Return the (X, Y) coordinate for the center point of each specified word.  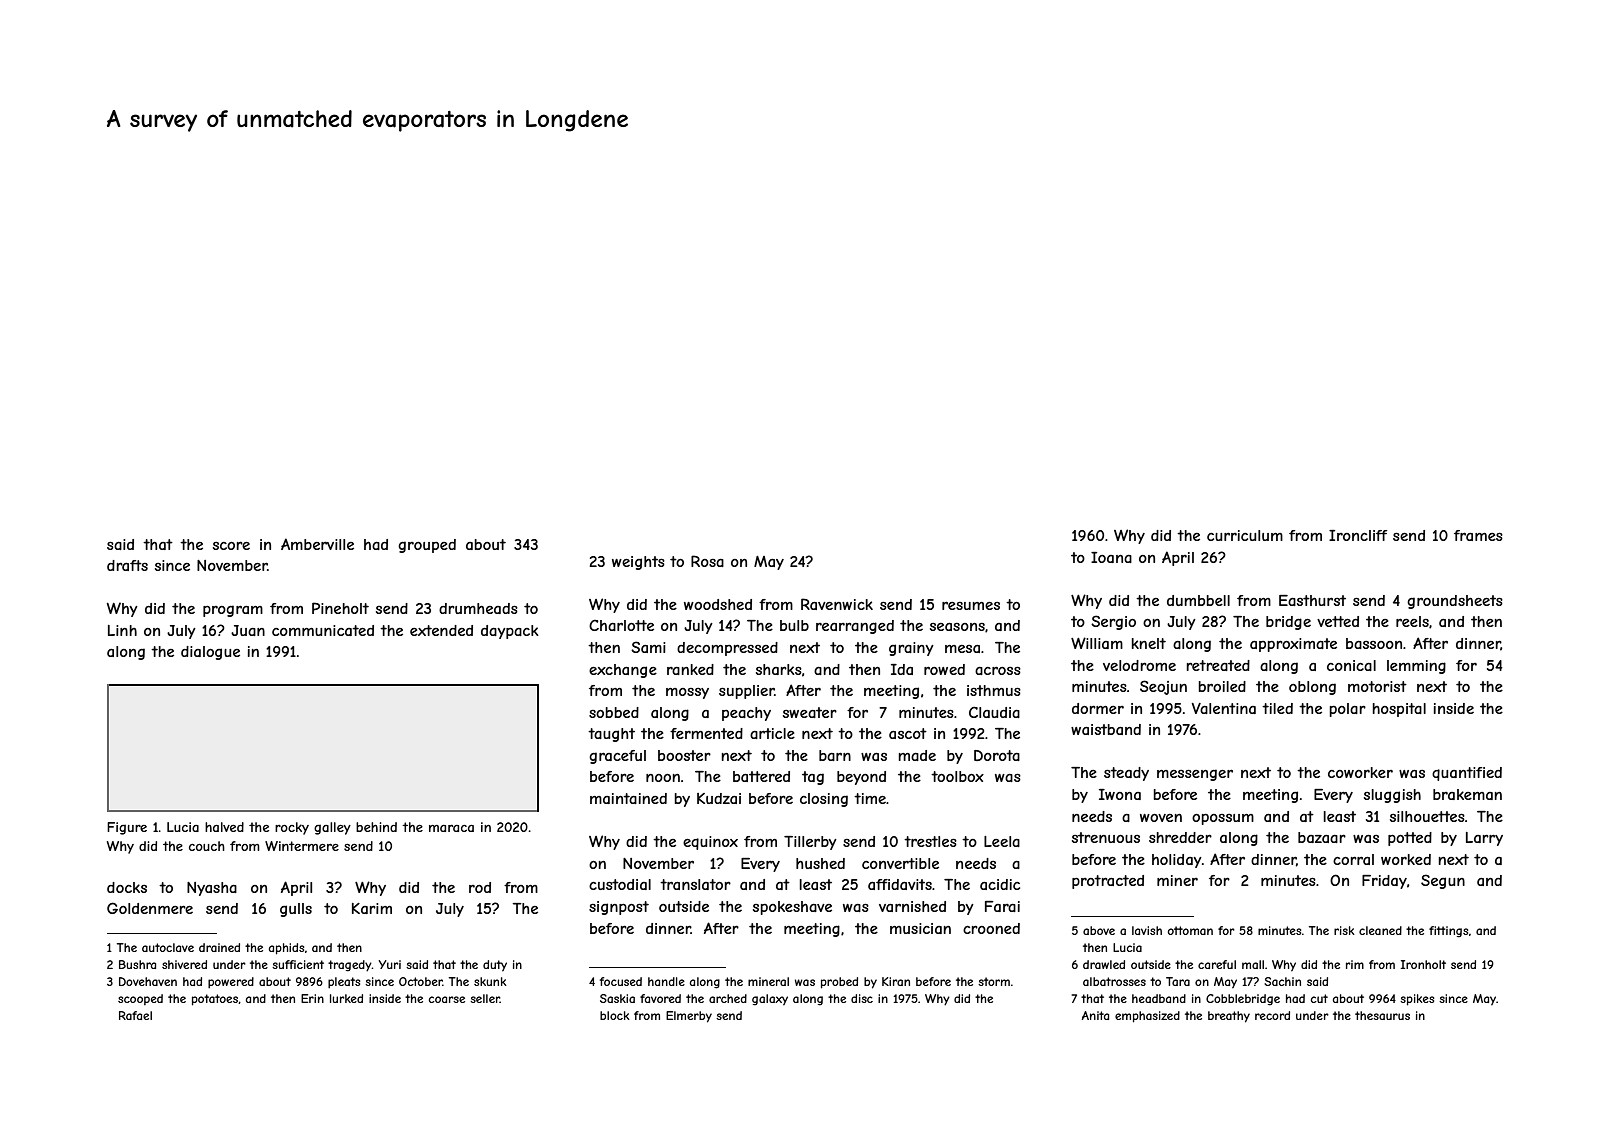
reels (1412, 621)
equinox (710, 843)
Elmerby (689, 1017)
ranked (690, 669)
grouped (427, 546)
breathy (1229, 1017)
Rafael (135, 1015)
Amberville (317, 544)
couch (207, 846)
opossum (1223, 819)
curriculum (1245, 535)
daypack (510, 632)
